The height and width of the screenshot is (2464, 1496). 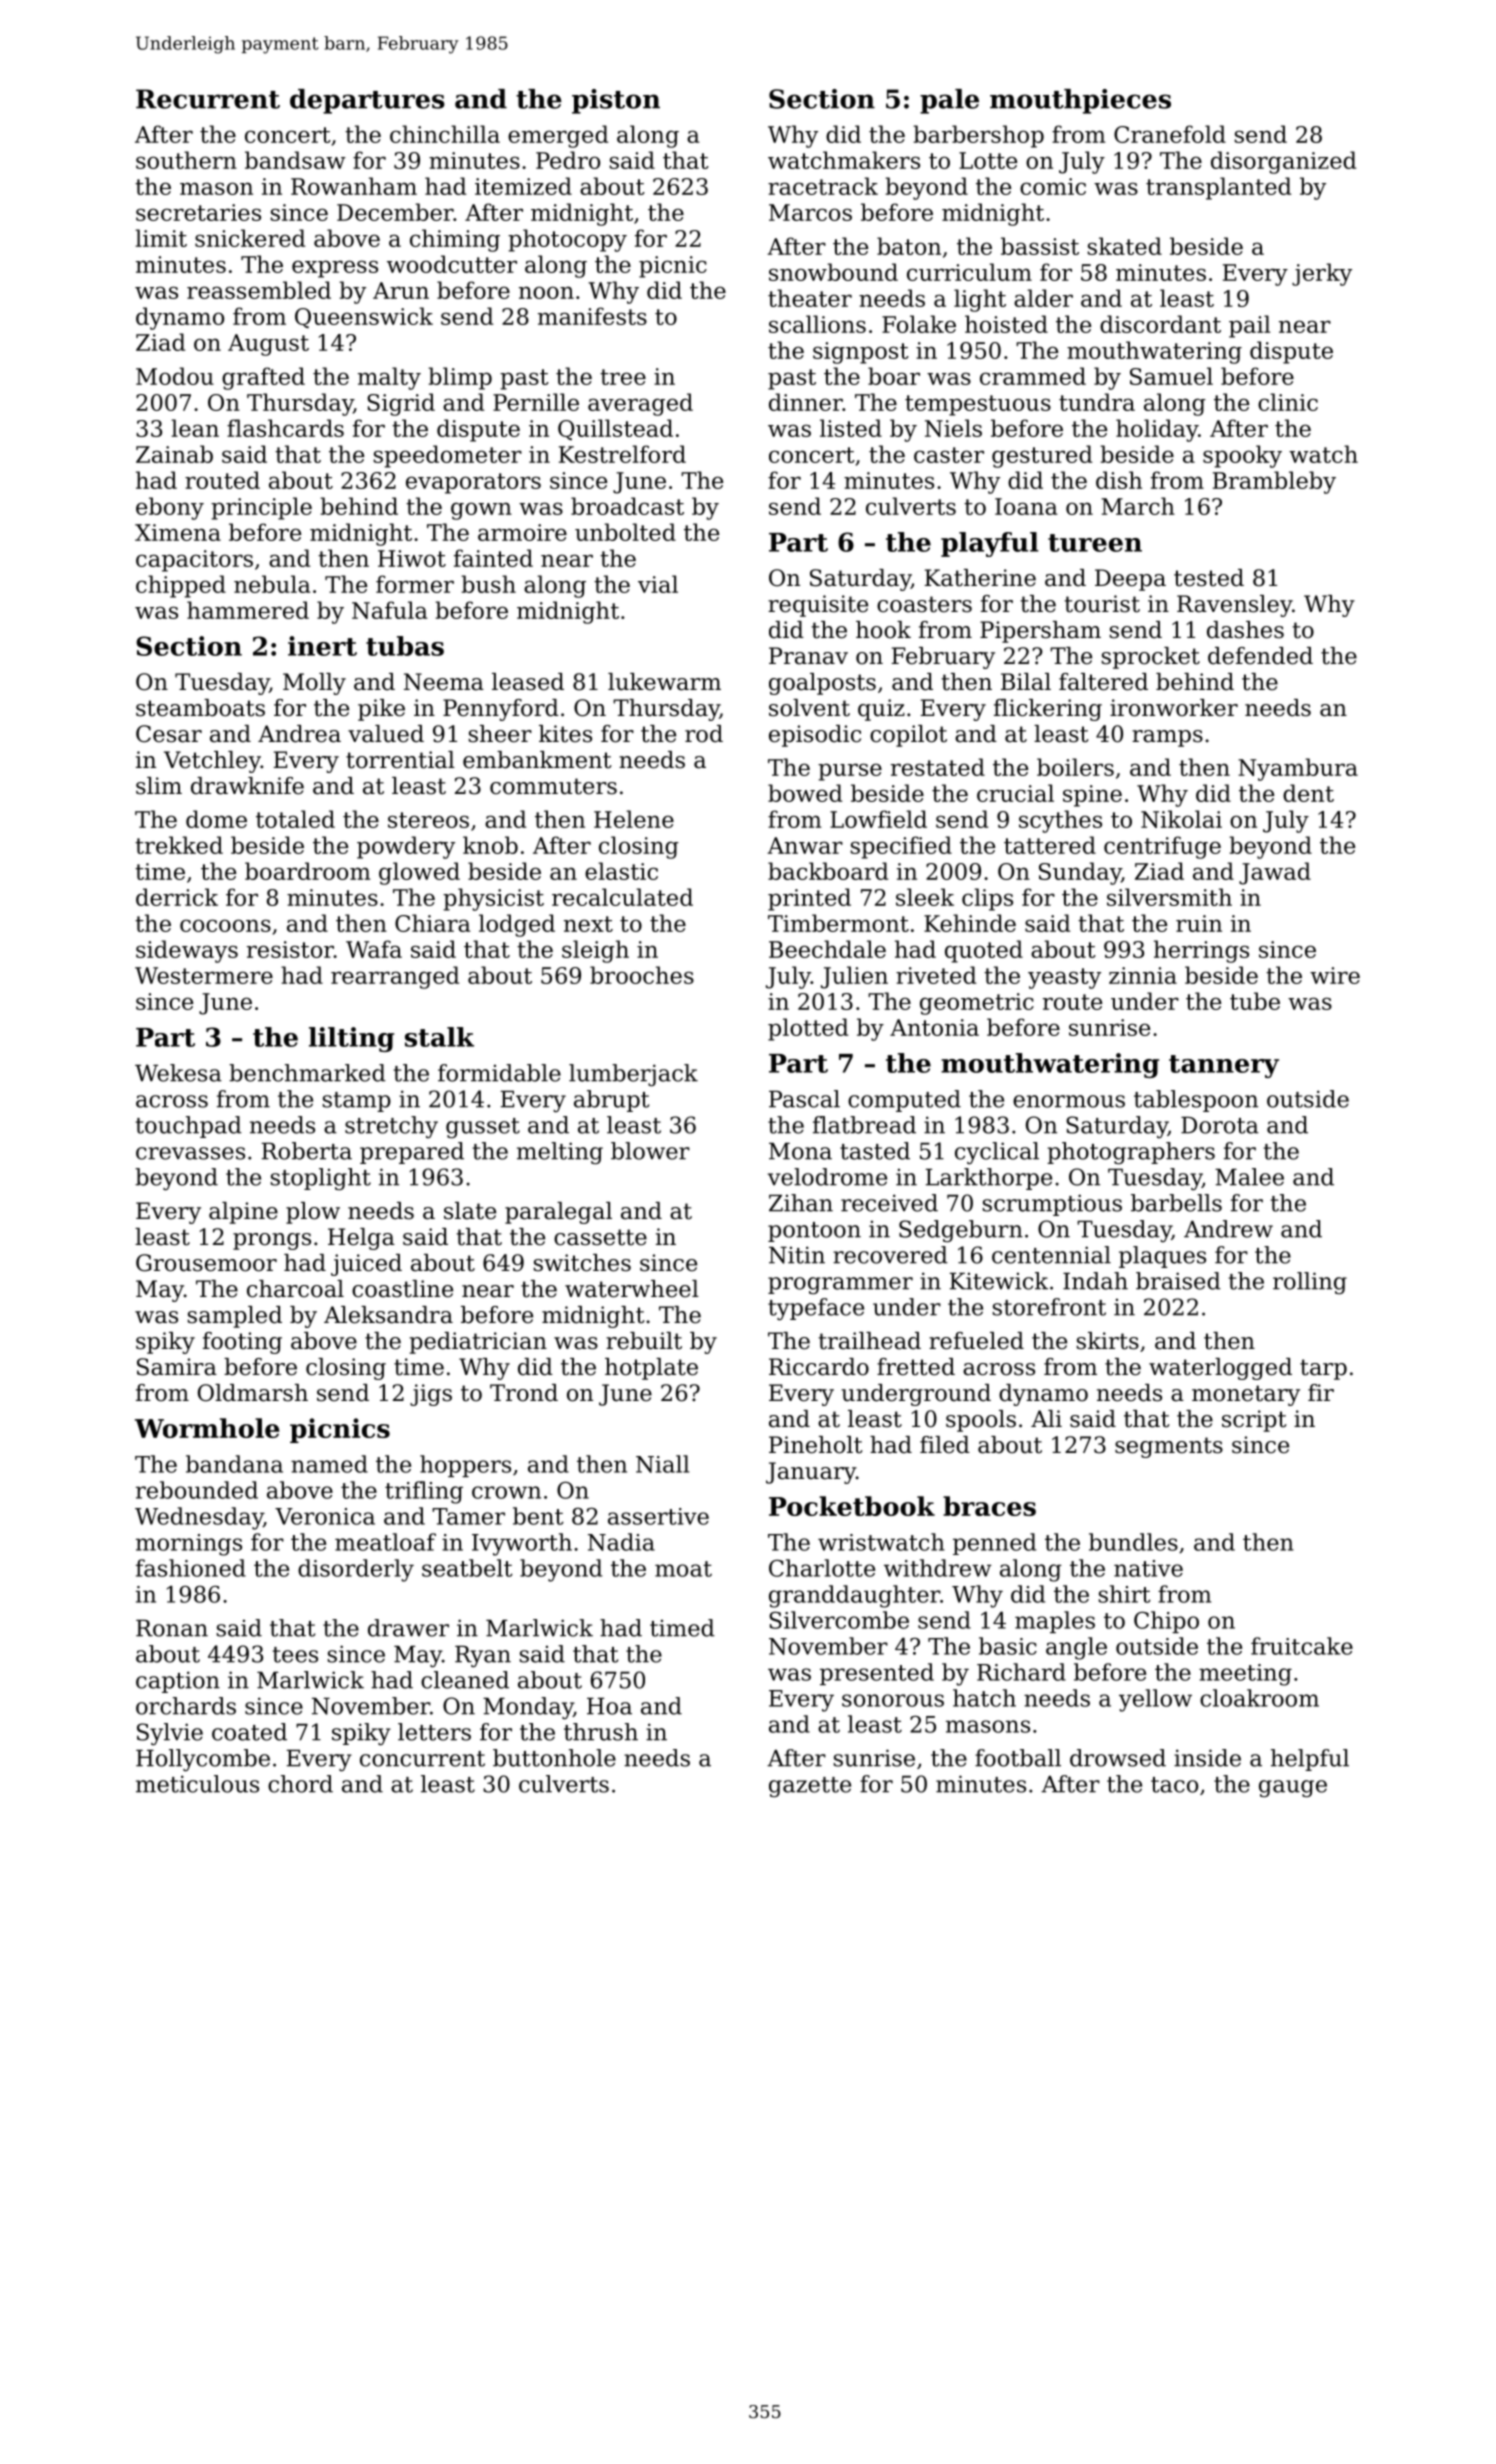 What do you see at coordinates (625, 532) in the screenshot?
I see `unbolted` at bounding box center [625, 532].
